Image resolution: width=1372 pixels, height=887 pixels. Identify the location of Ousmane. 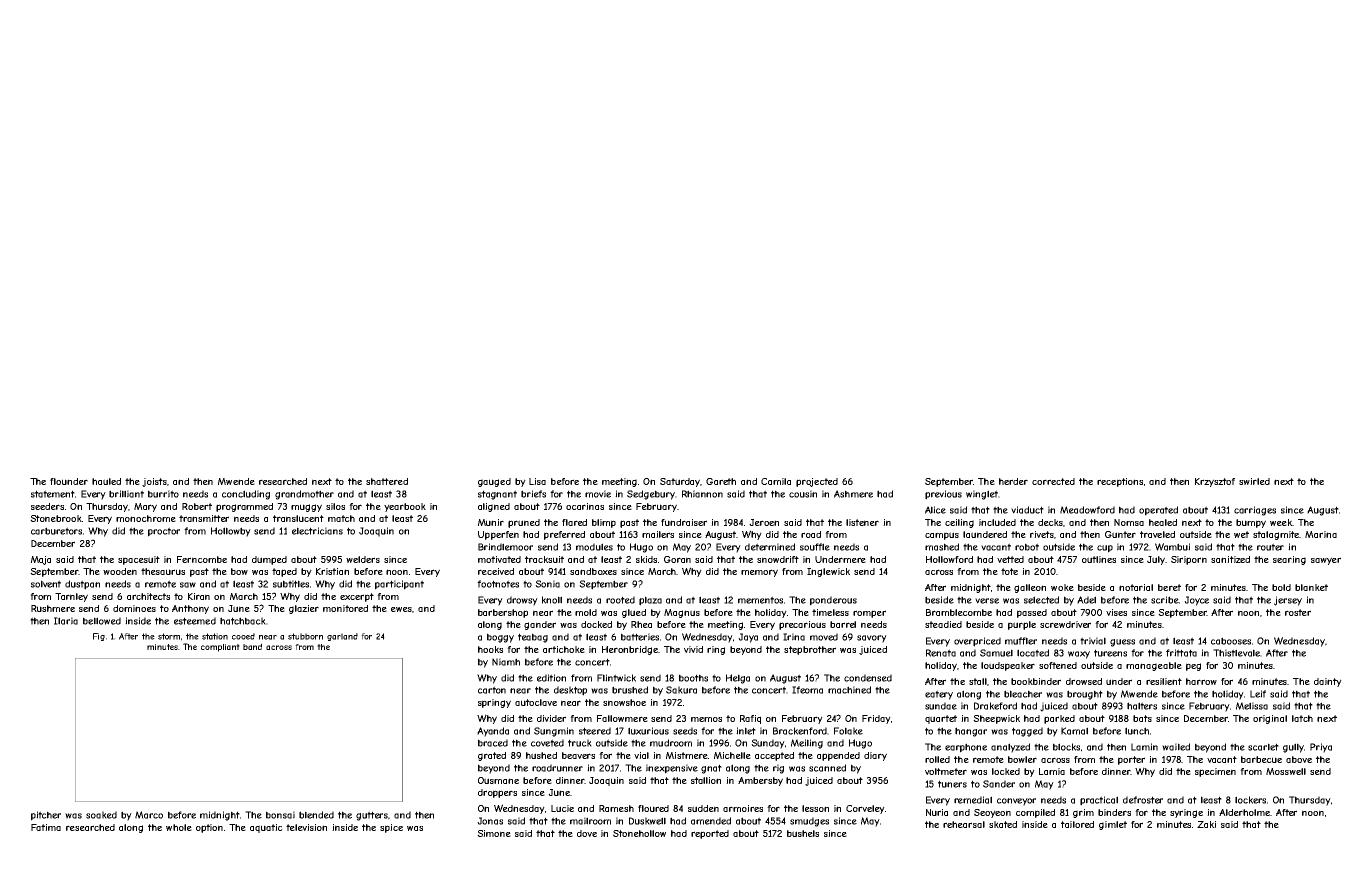
(498, 780).
